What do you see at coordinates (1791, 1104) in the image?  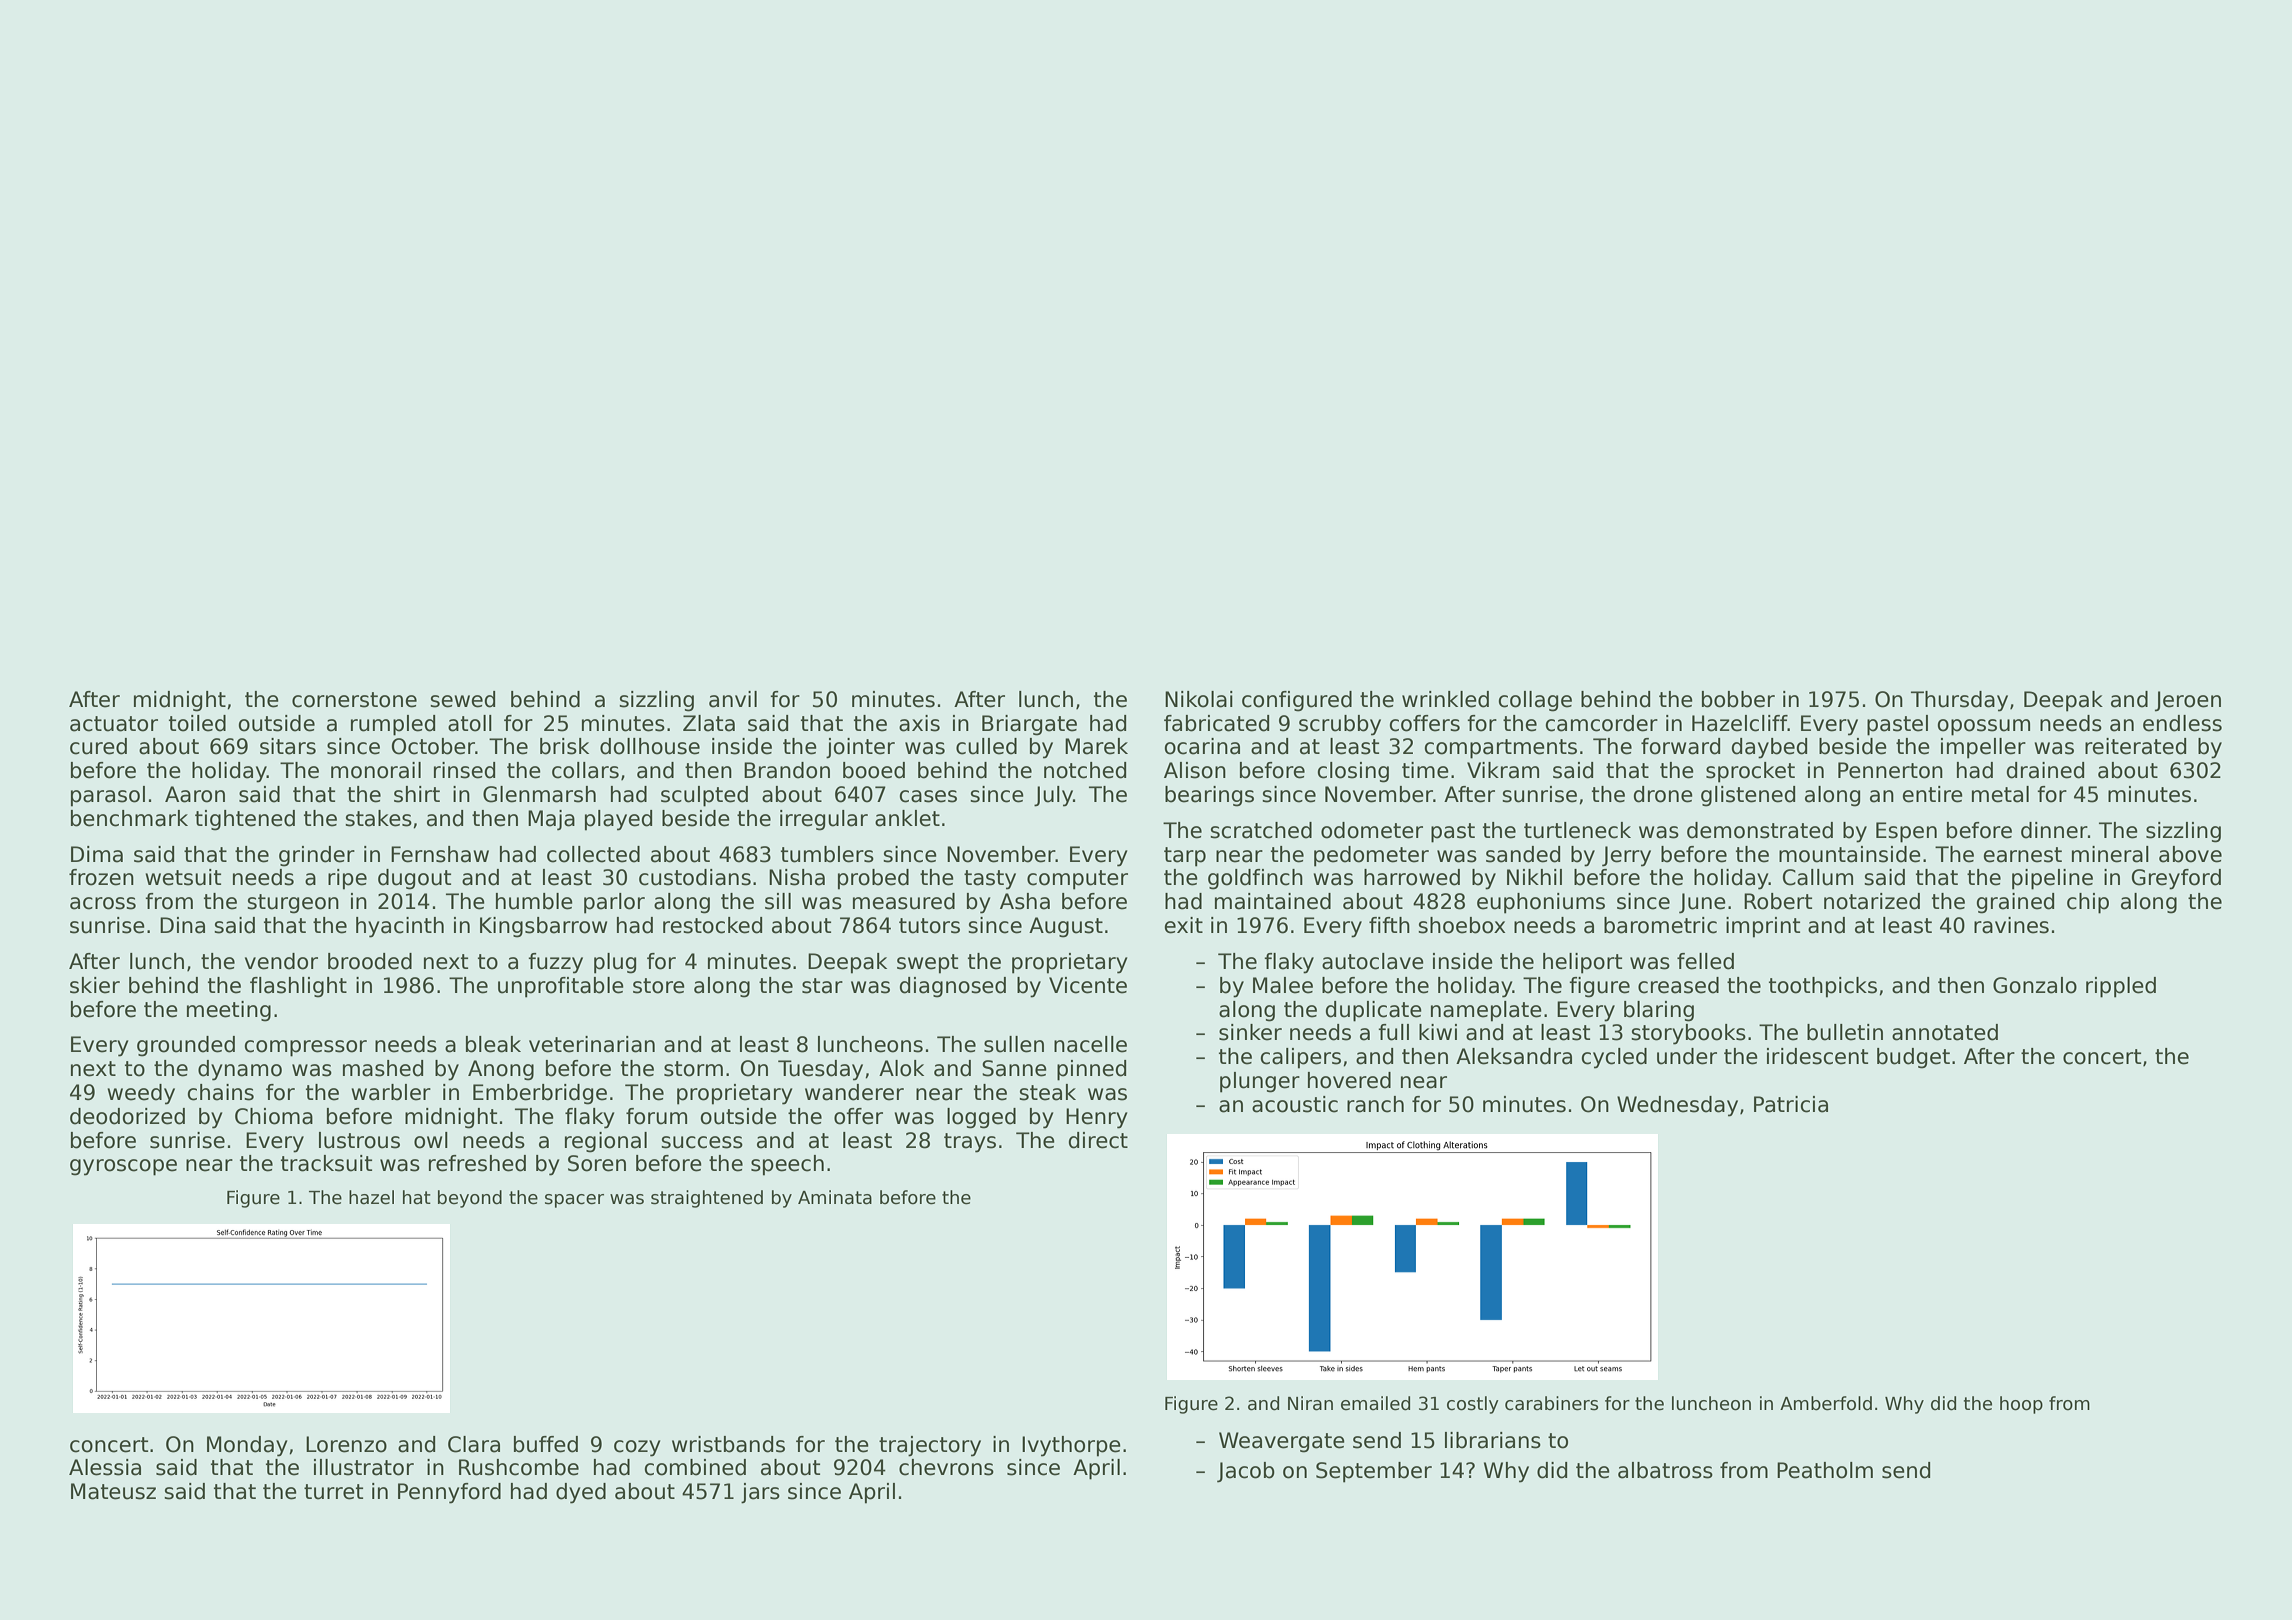 I see `Patricia` at bounding box center [1791, 1104].
